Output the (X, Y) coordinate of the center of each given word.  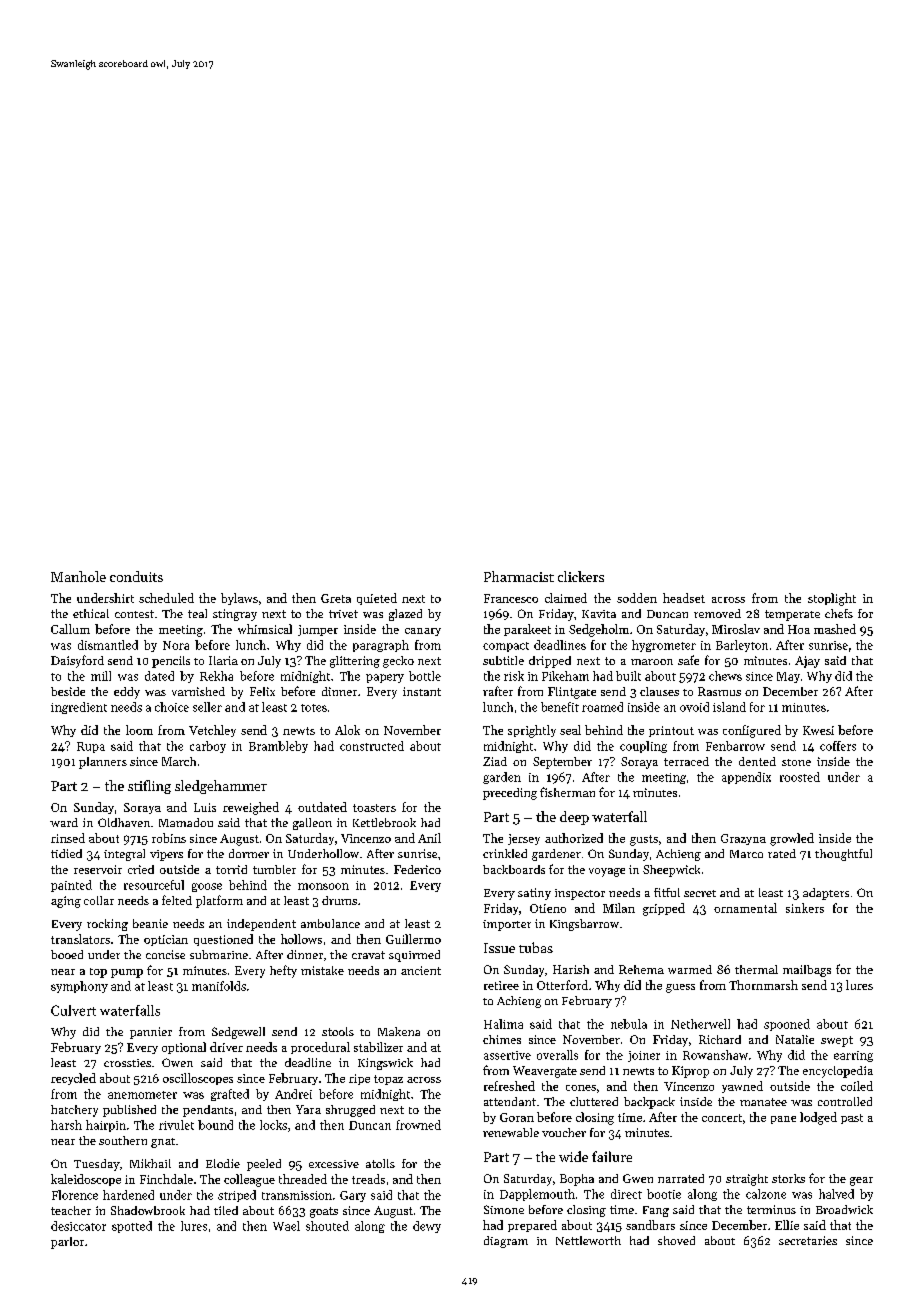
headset (684, 598)
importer (507, 925)
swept (837, 1041)
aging (66, 902)
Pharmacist (519, 576)
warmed (690, 969)
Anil (429, 838)
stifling (149, 787)
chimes (502, 1039)
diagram (506, 1242)
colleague (249, 1180)
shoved (676, 1240)
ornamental (745, 908)
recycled (73, 1079)
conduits (136, 576)
